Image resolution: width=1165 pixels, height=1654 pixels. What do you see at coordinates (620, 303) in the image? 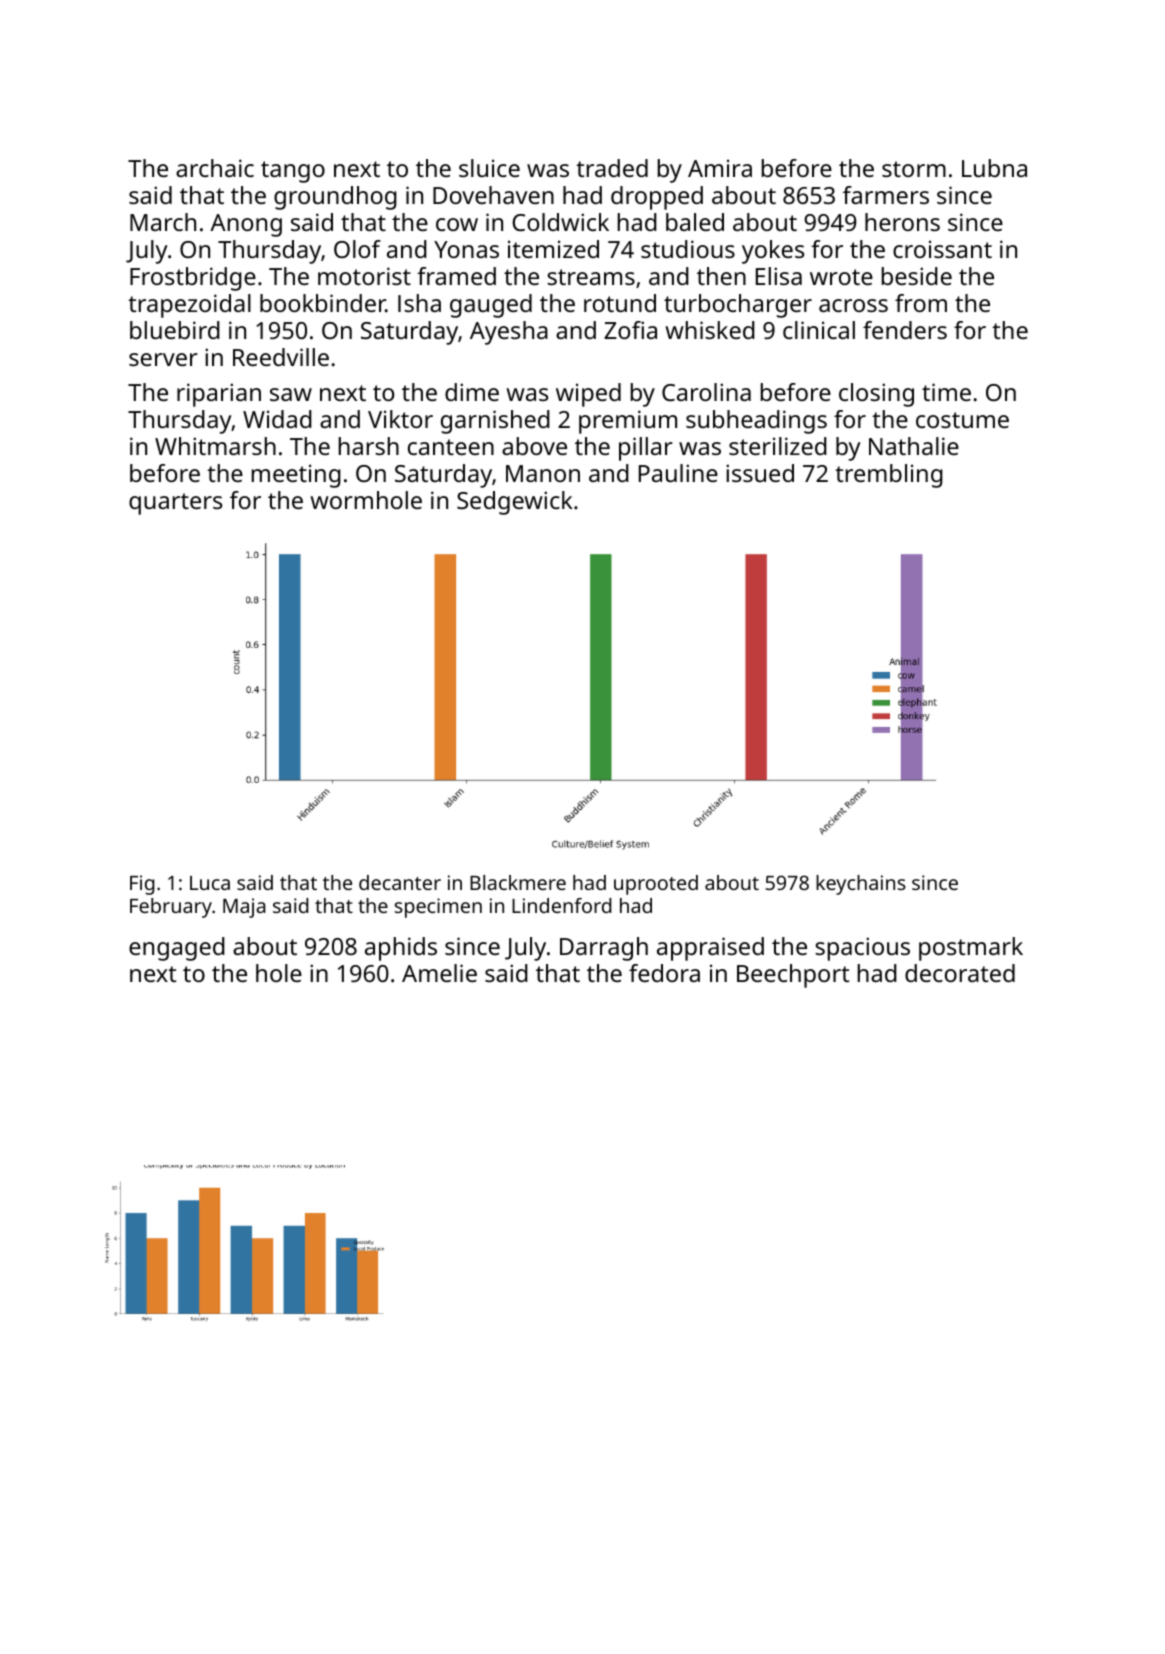
I see `rotund` at bounding box center [620, 303].
